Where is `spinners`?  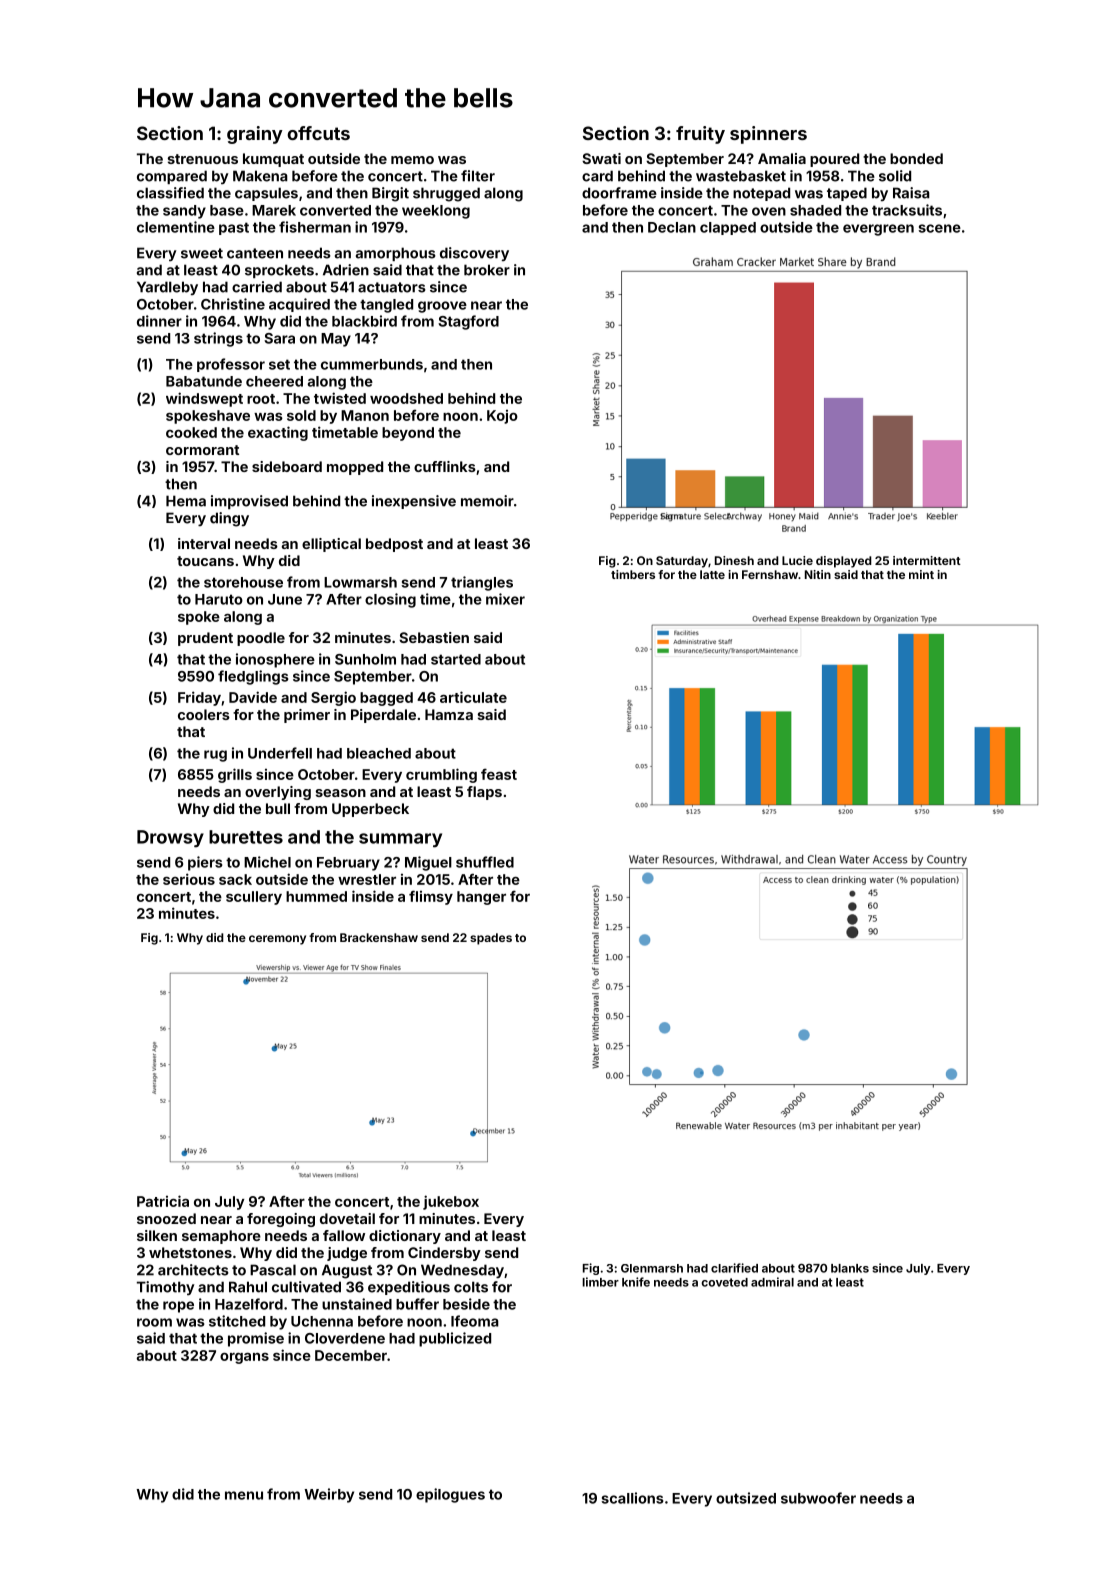 spinners is located at coordinates (768, 135).
